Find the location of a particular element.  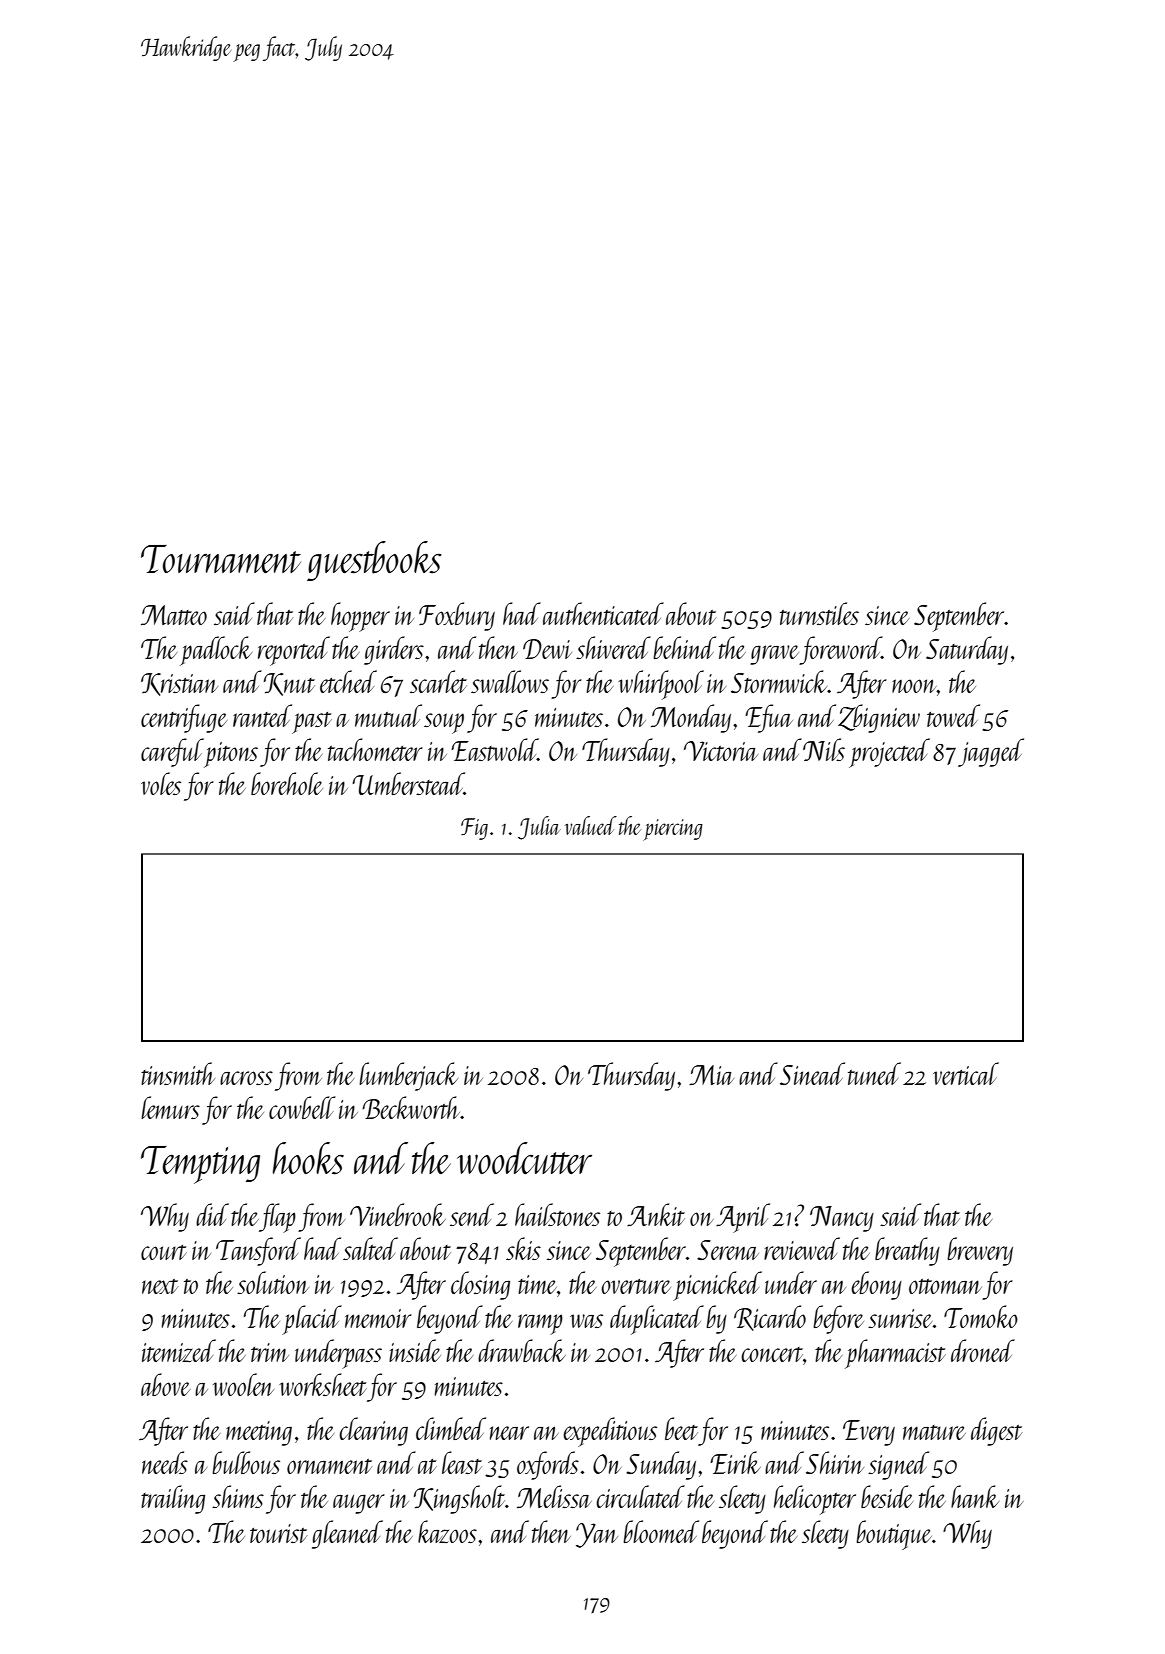

Saturday is located at coordinates (967, 650).
